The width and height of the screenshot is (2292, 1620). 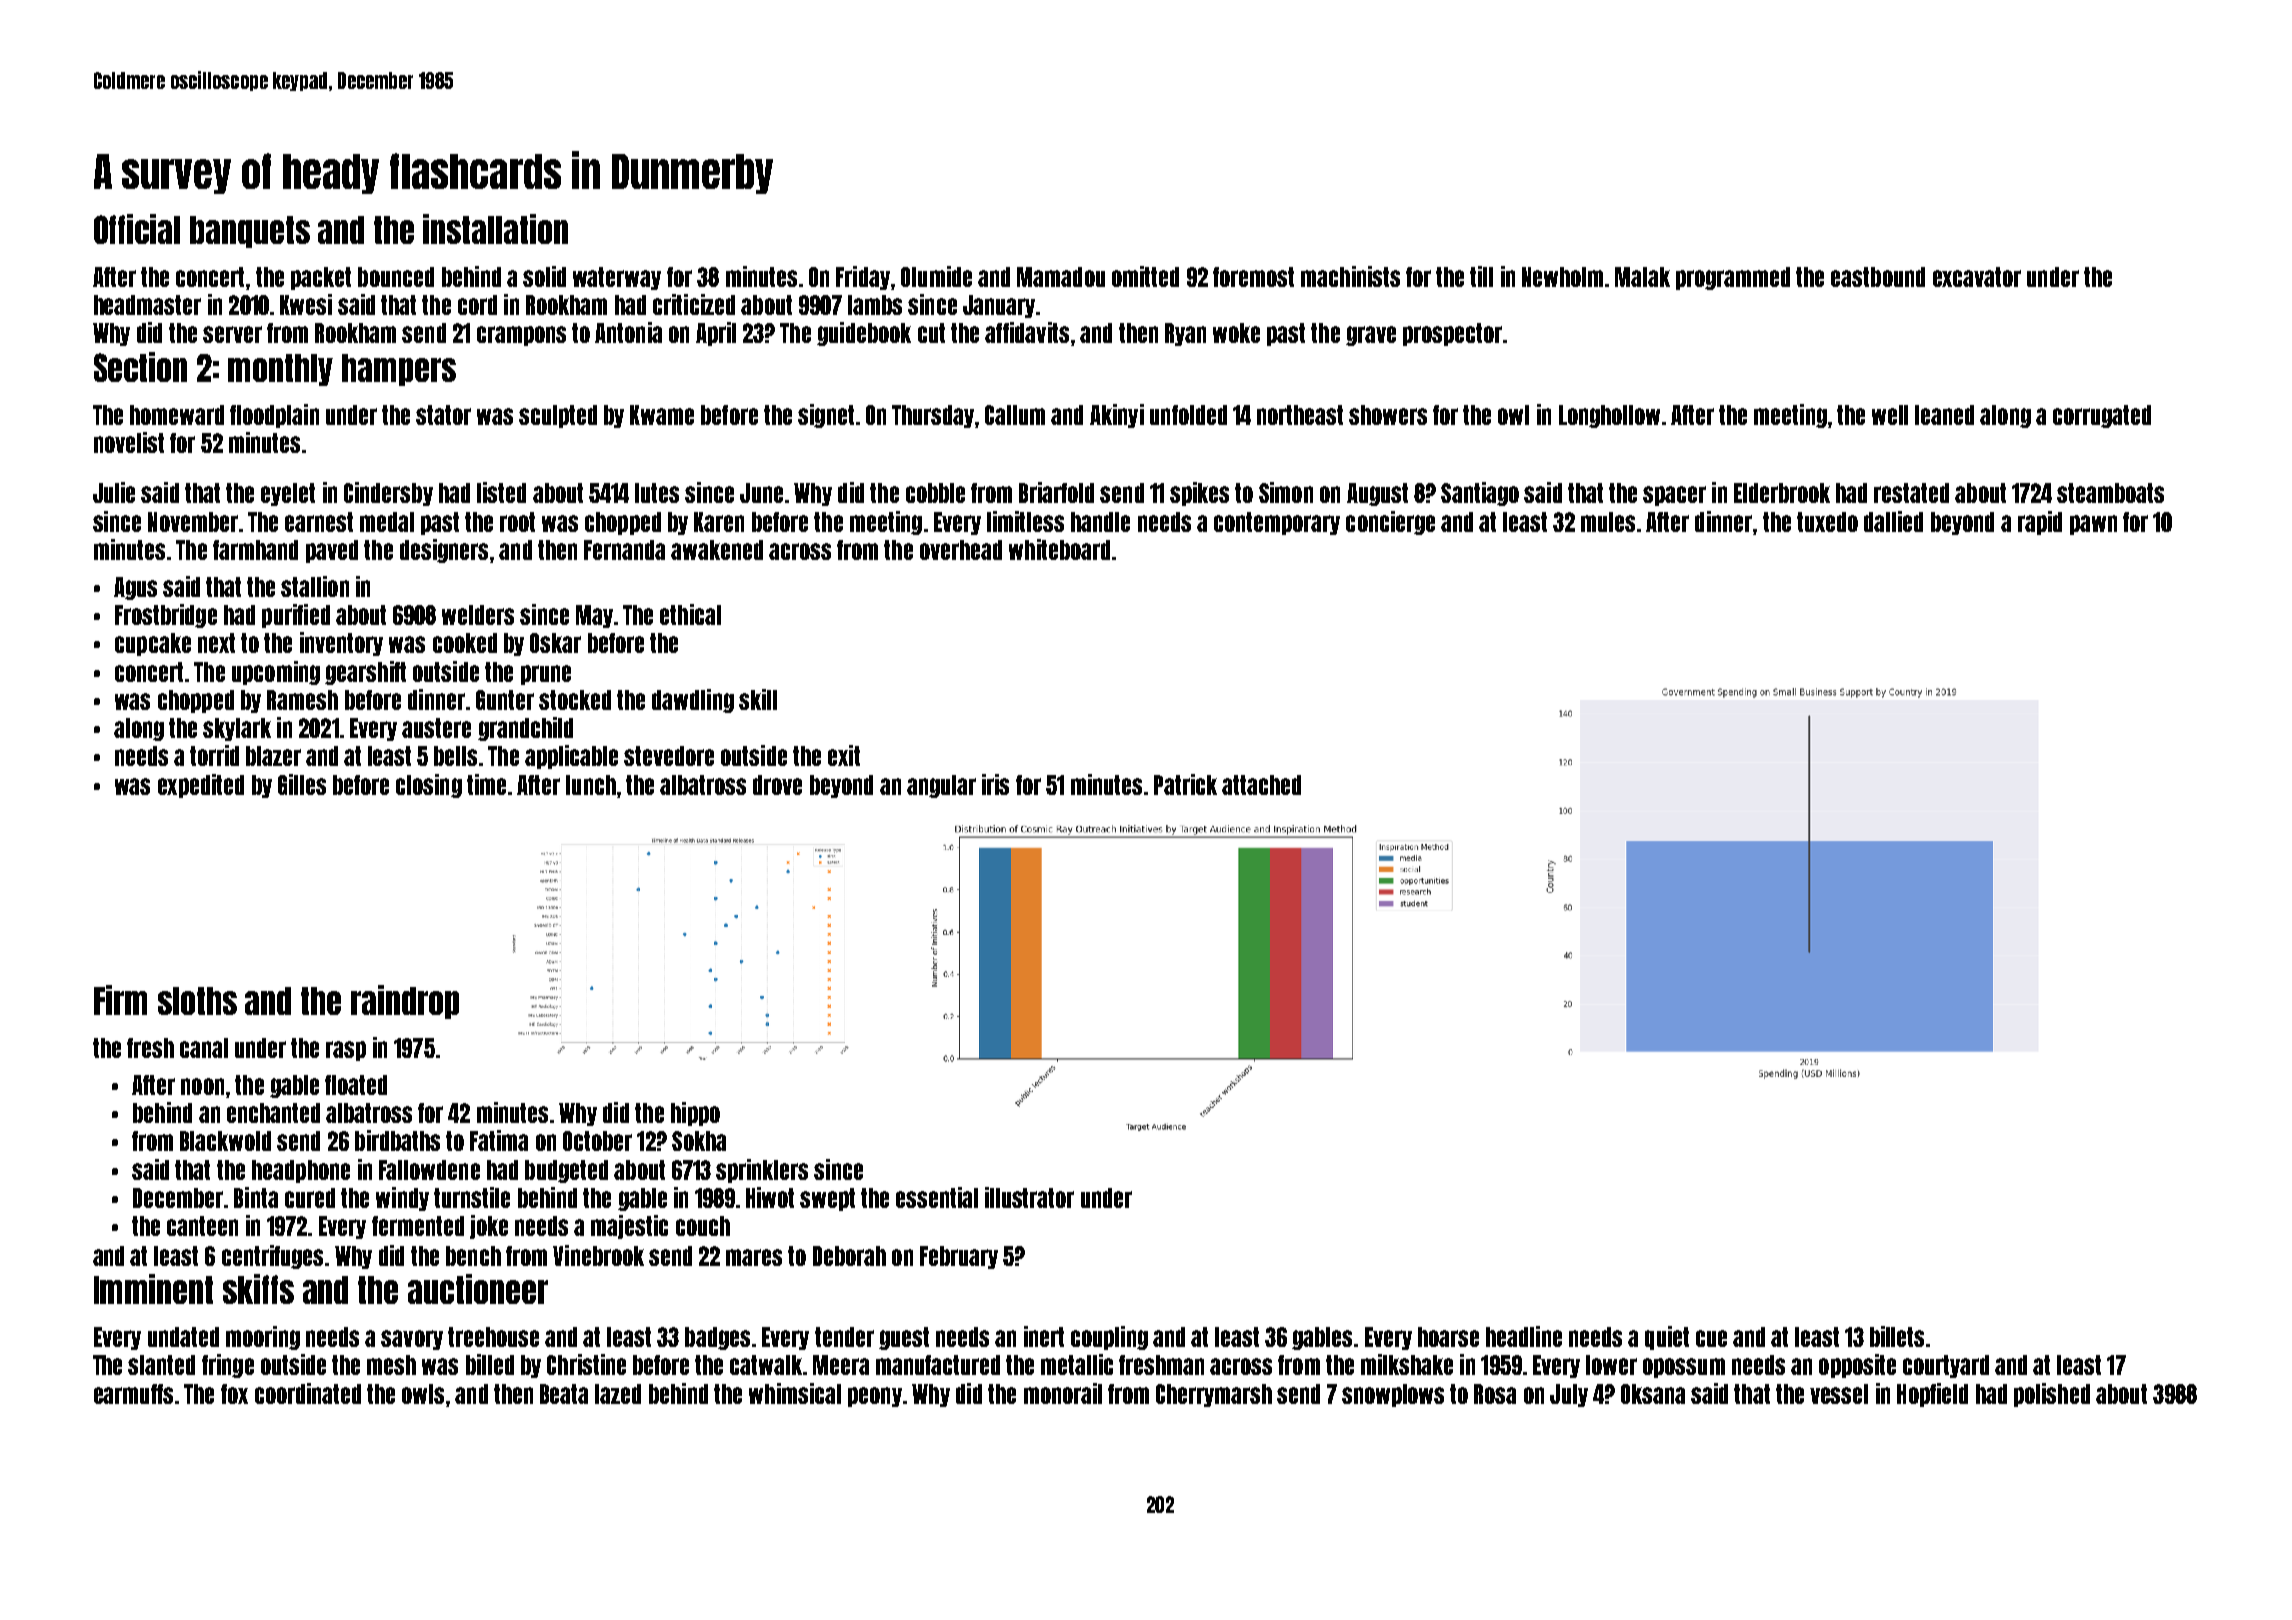 What do you see at coordinates (777, 785) in the screenshot?
I see `drove` at bounding box center [777, 785].
